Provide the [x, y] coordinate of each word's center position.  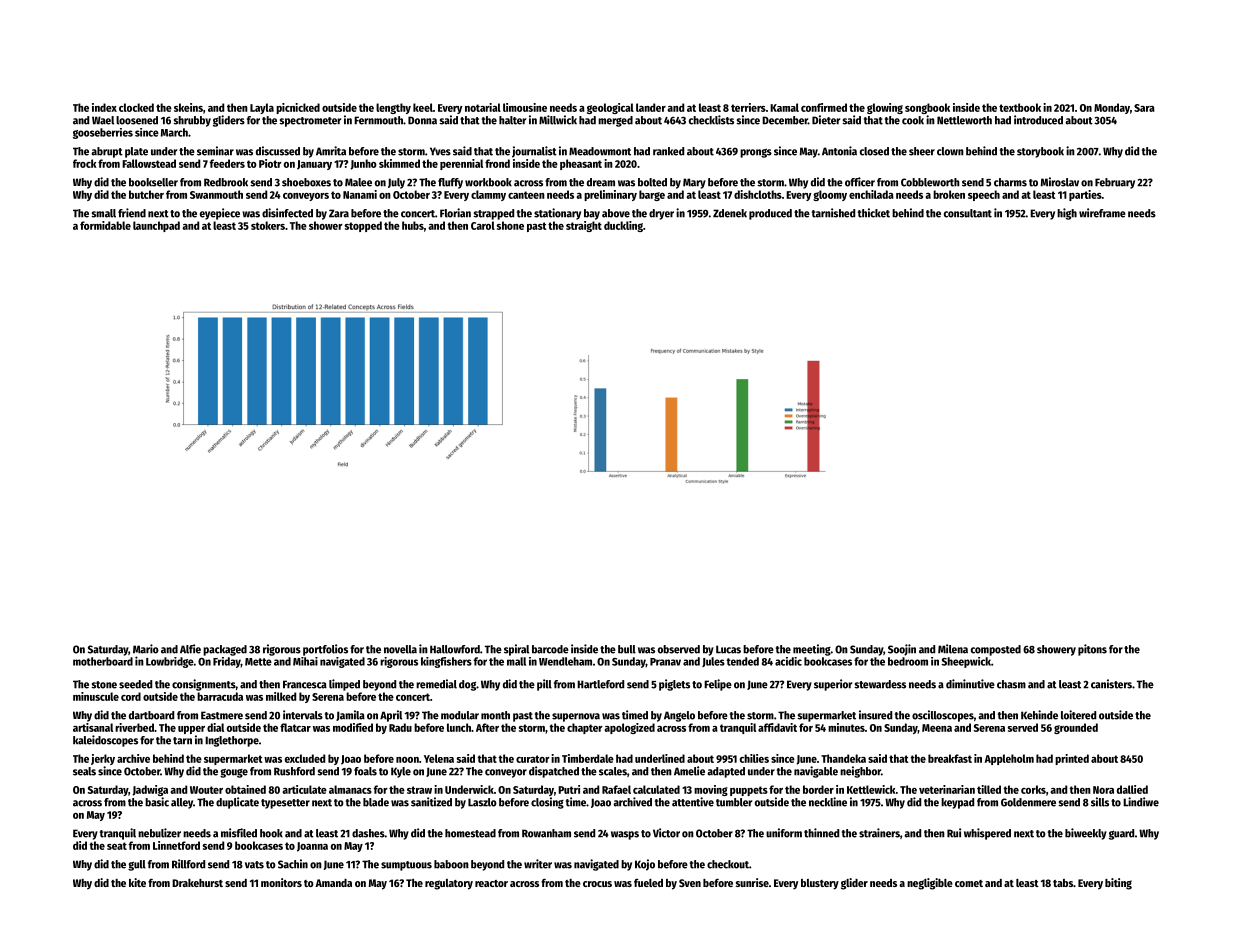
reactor [491, 883]
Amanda [333, 883]
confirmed [824, 107]
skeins [188, 107]
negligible [930, 884]
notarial [483, 107]
